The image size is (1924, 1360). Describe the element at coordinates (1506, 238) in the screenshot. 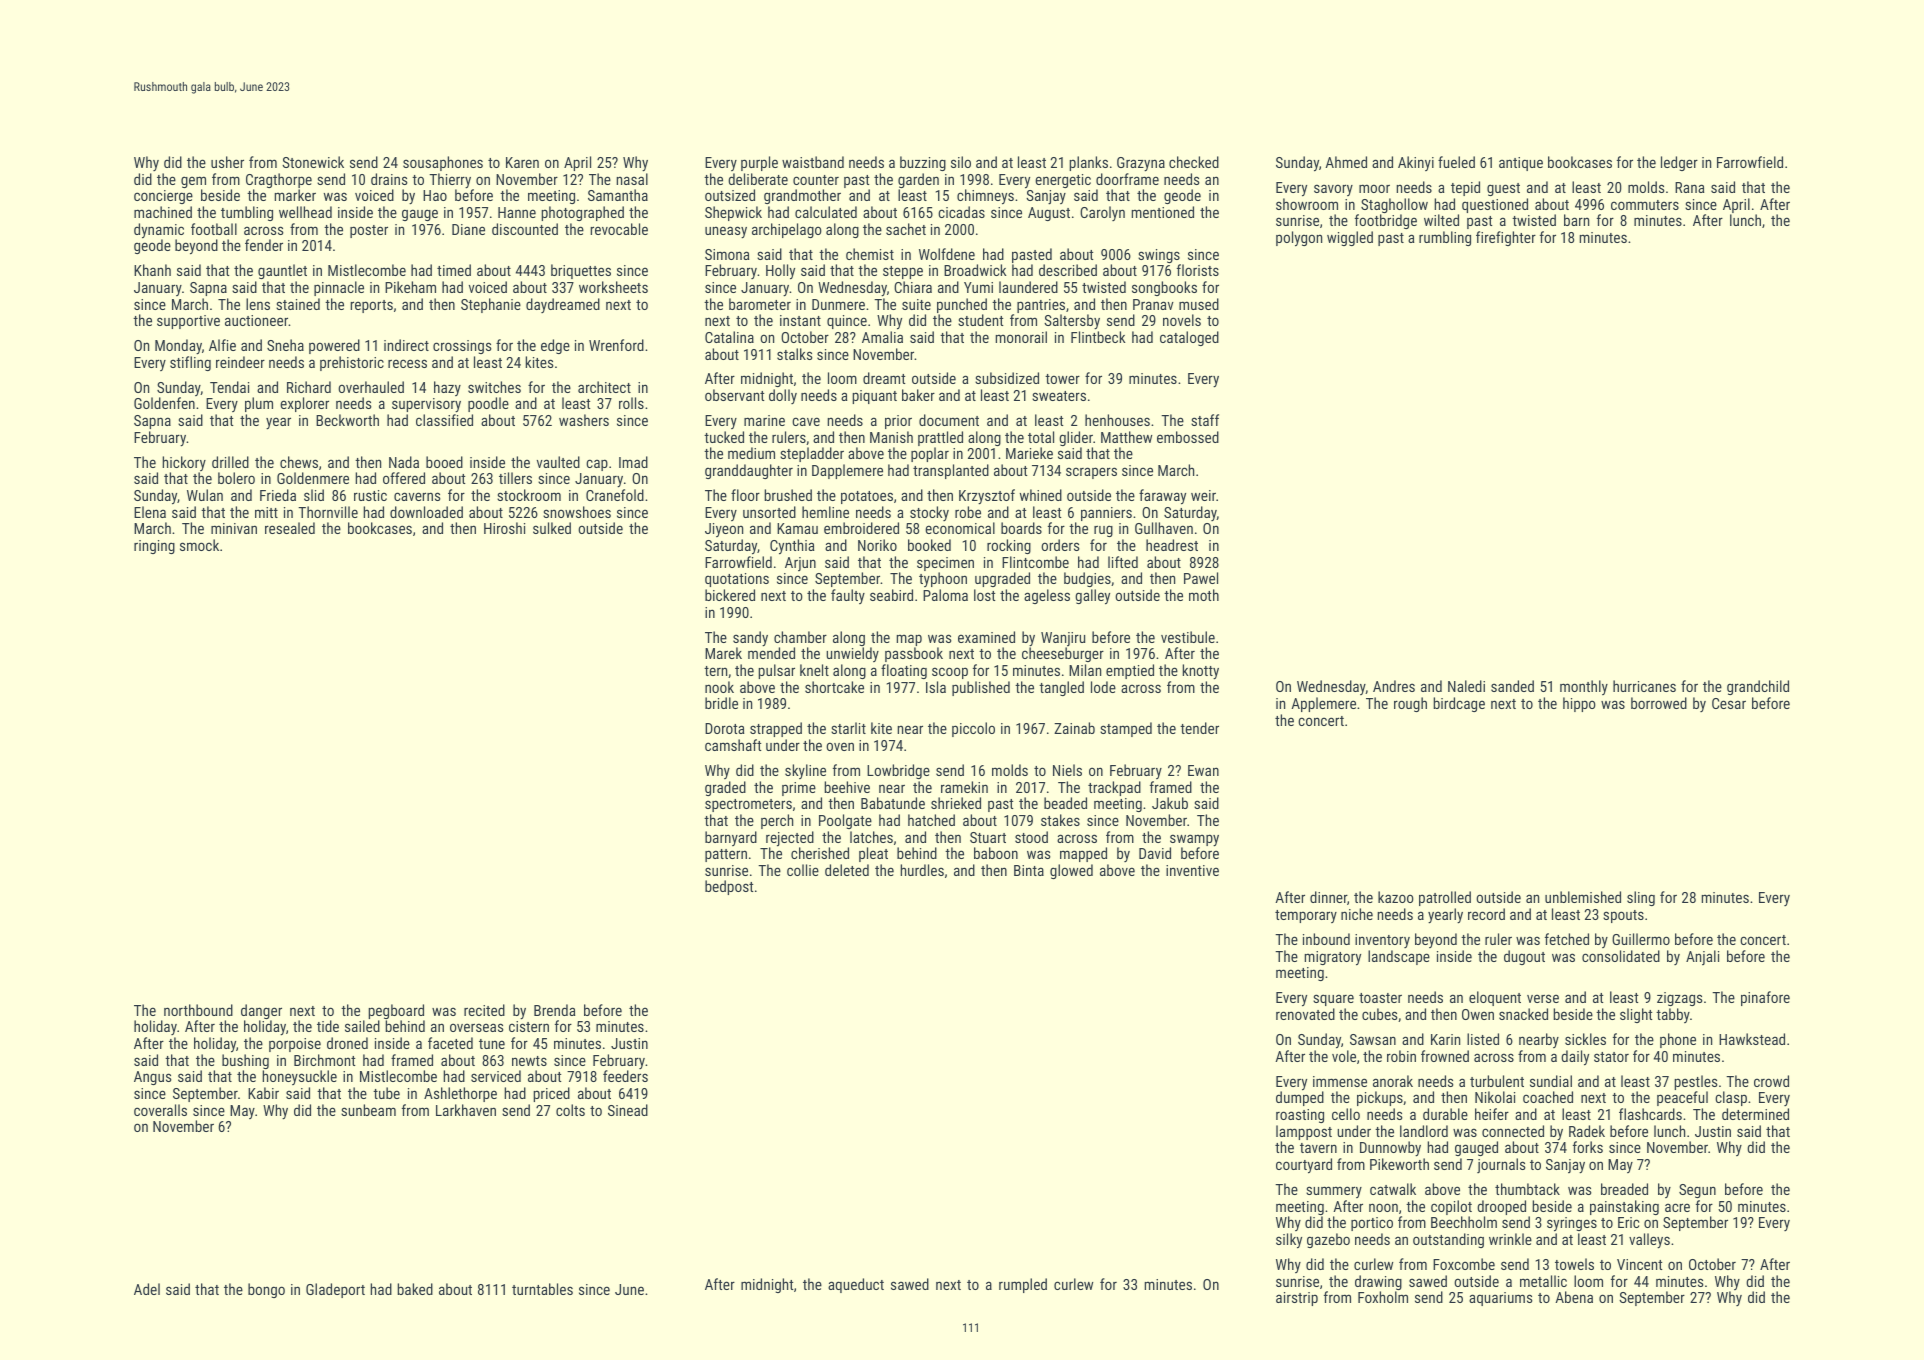

I see `firefighter` at that location.
